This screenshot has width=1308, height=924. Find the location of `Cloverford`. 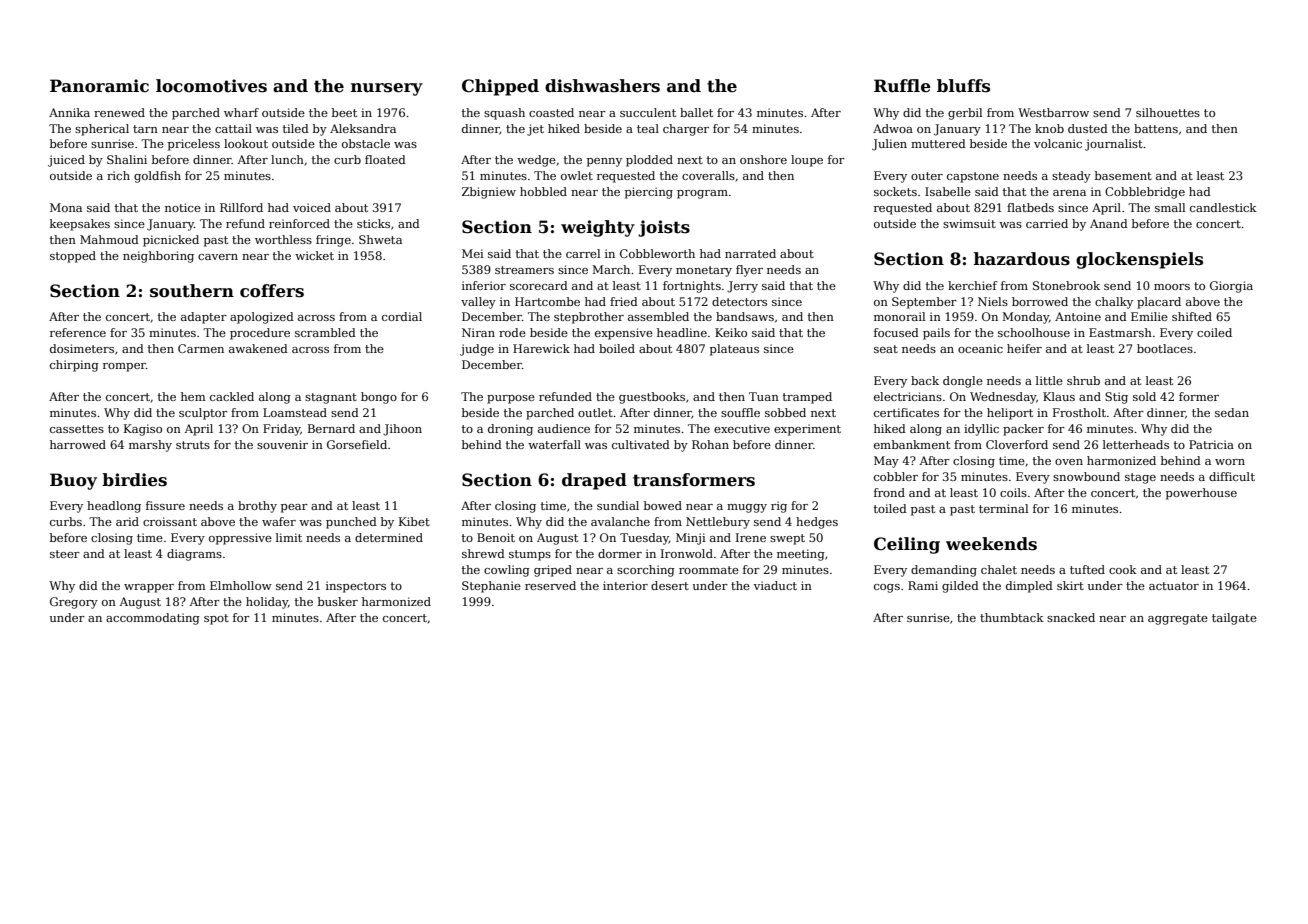

Cloverford is located at coordinates (1017, 444).
